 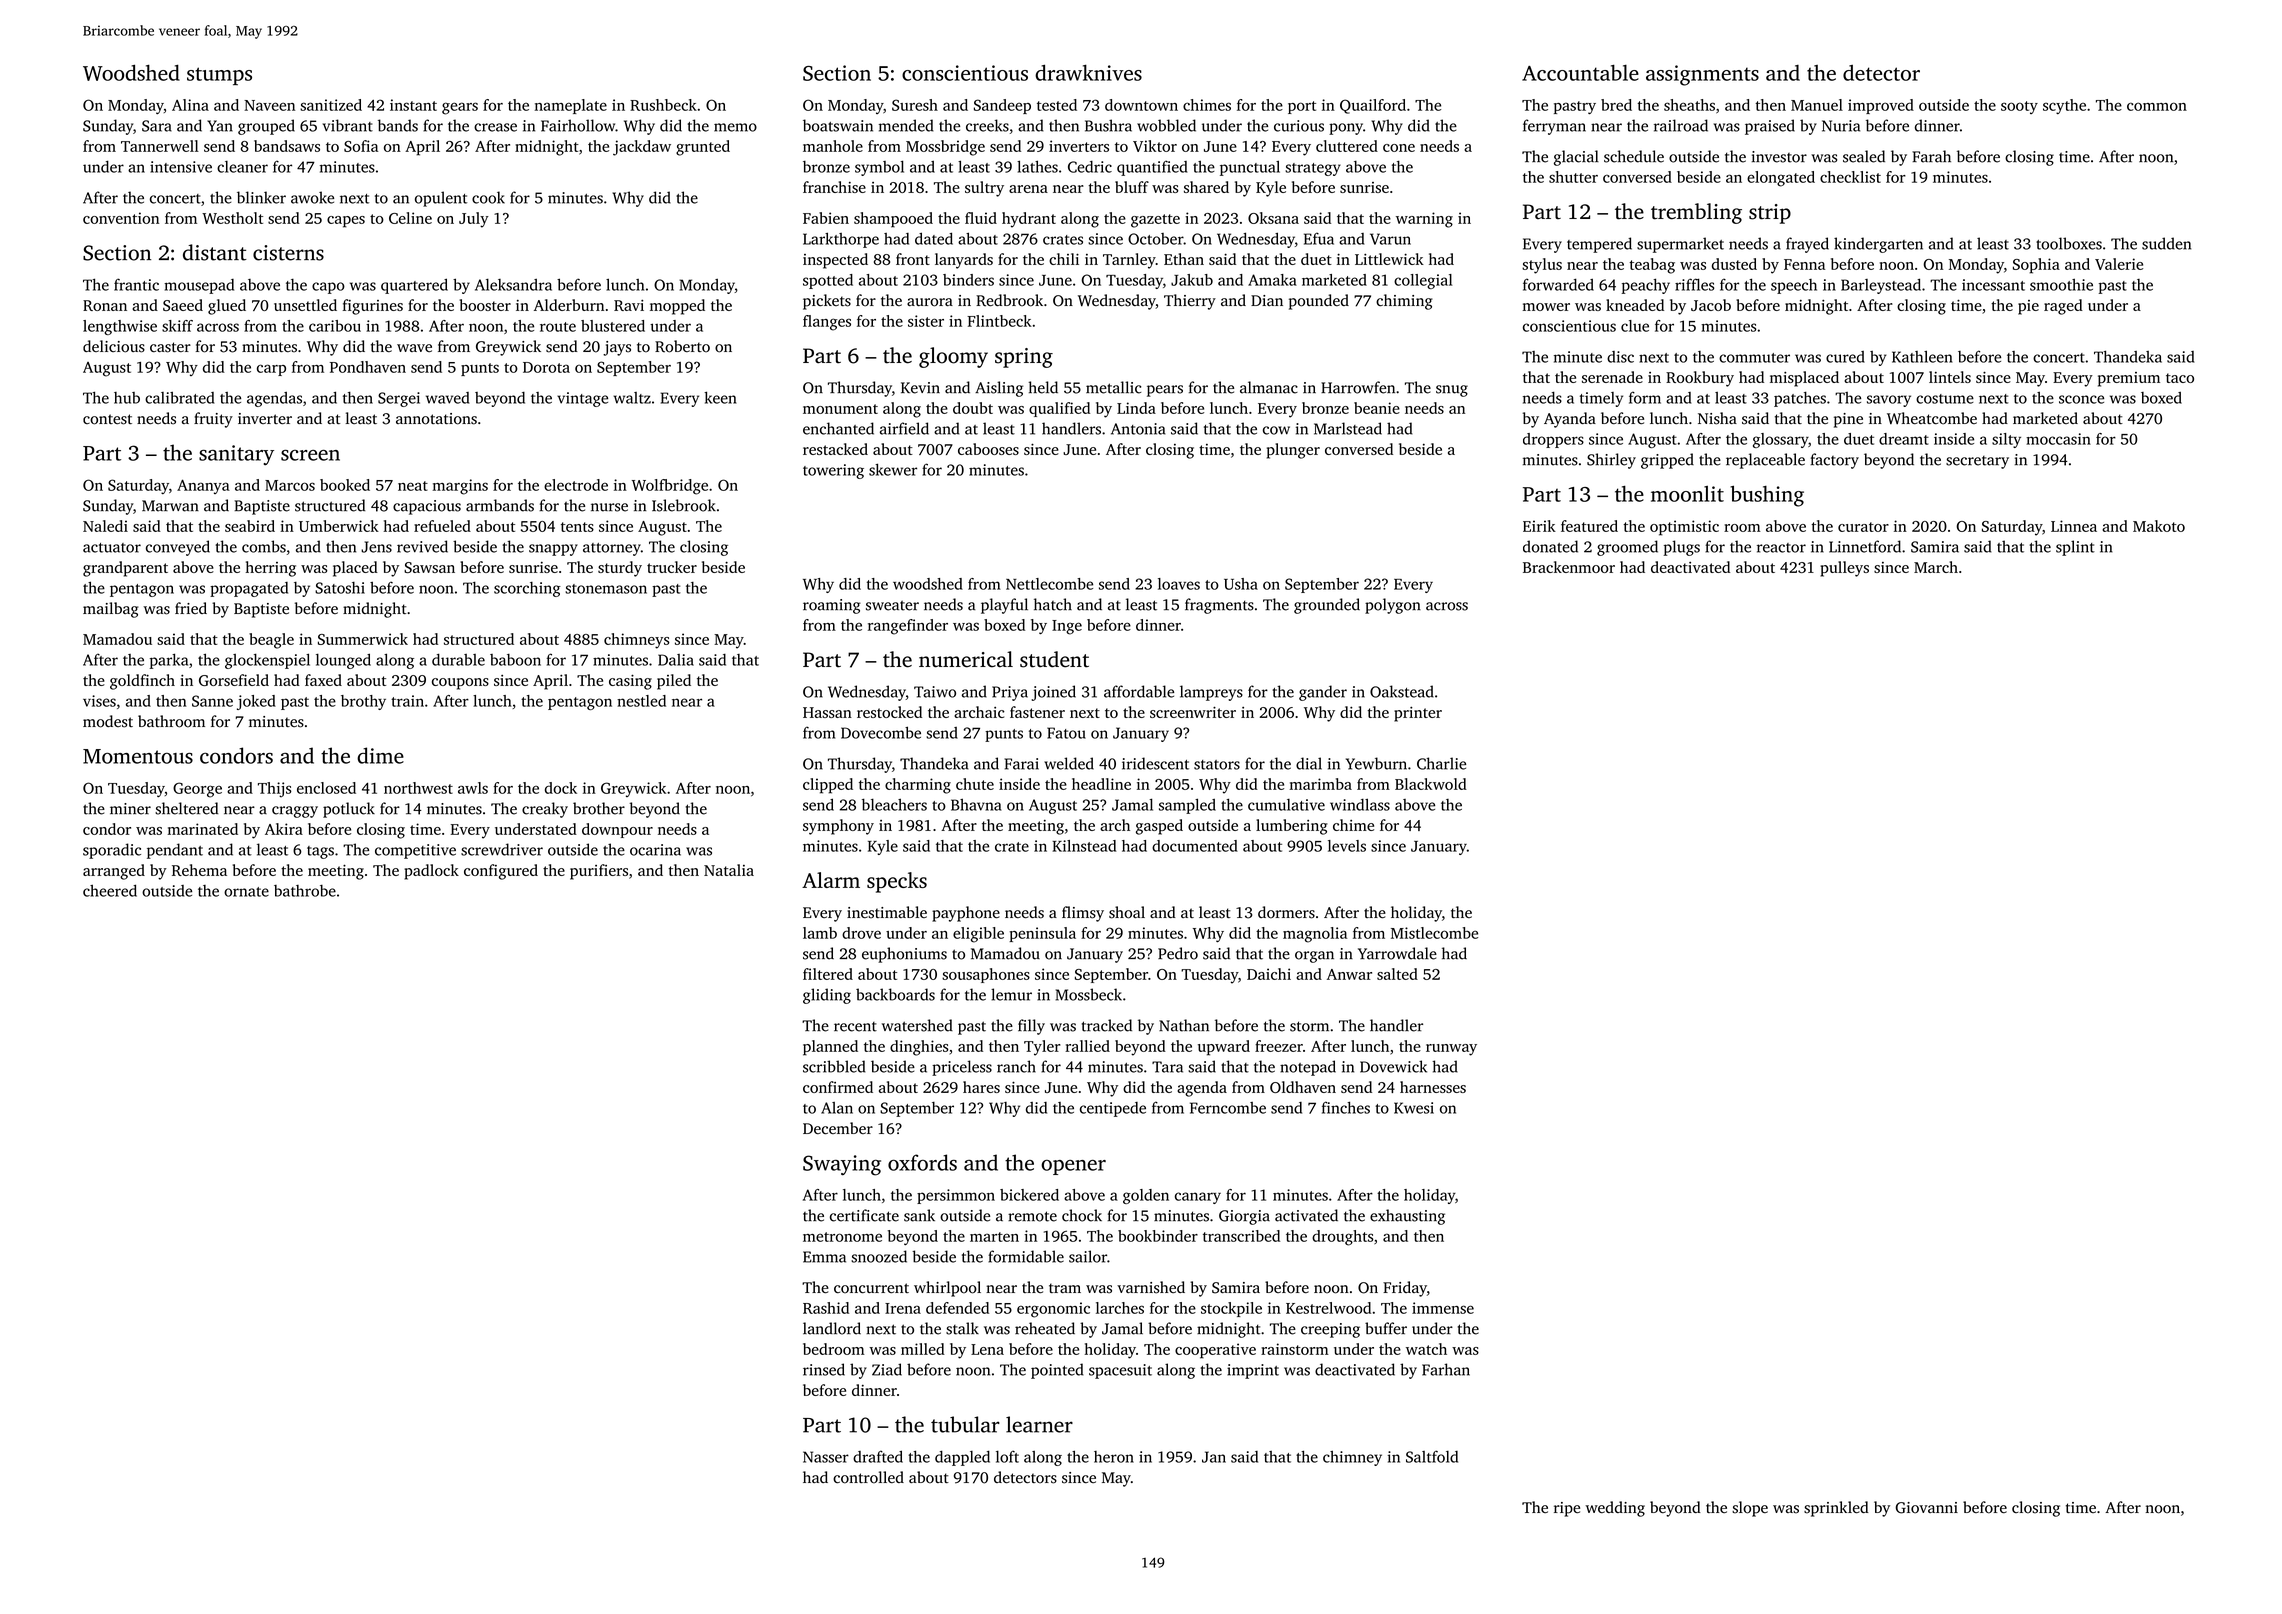 I want to click on Celine, so click(x=410, y=218).
